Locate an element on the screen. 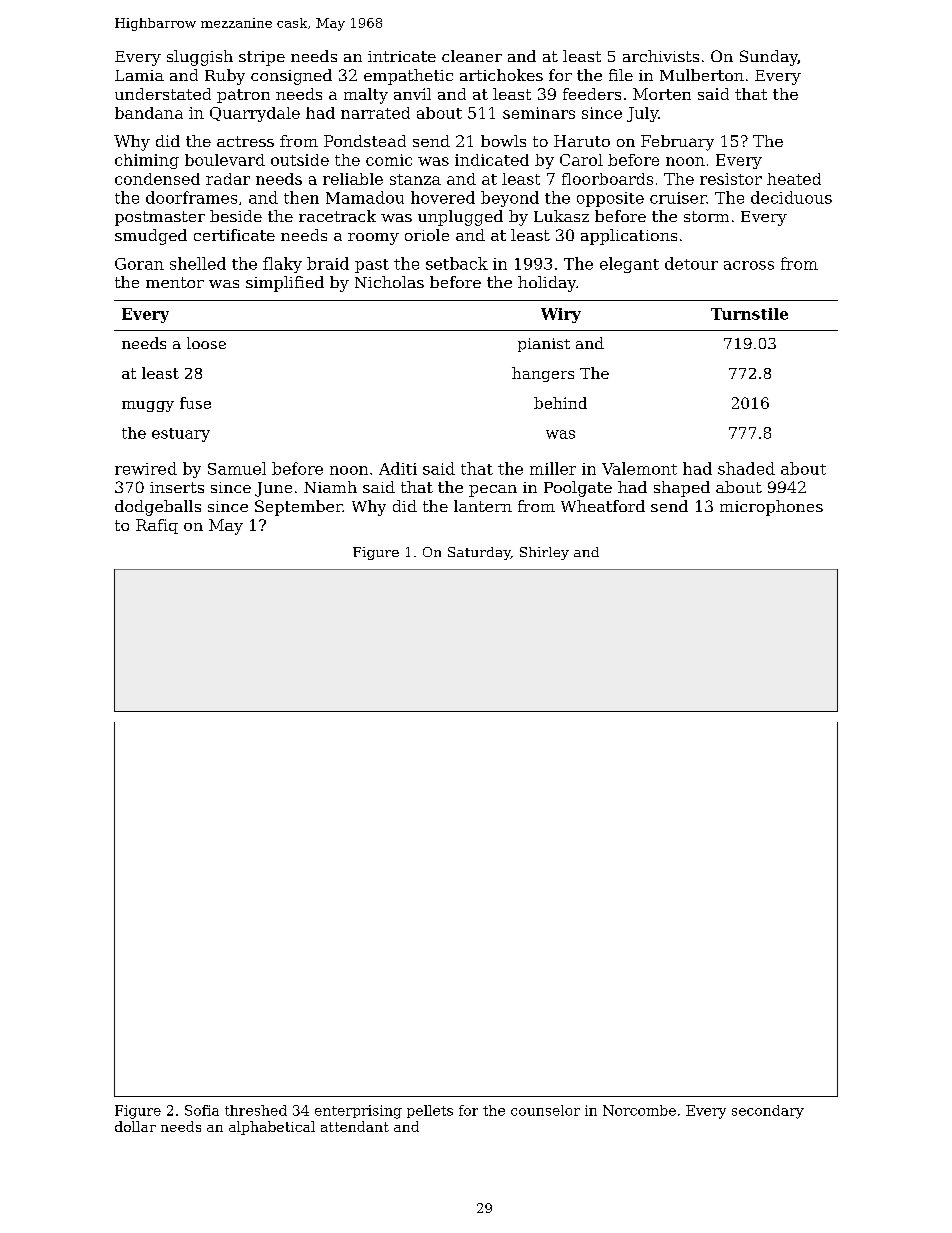 Image resolution: width=952 pixels, height=1233 pixels. September is located at coordinates (298, 508).
